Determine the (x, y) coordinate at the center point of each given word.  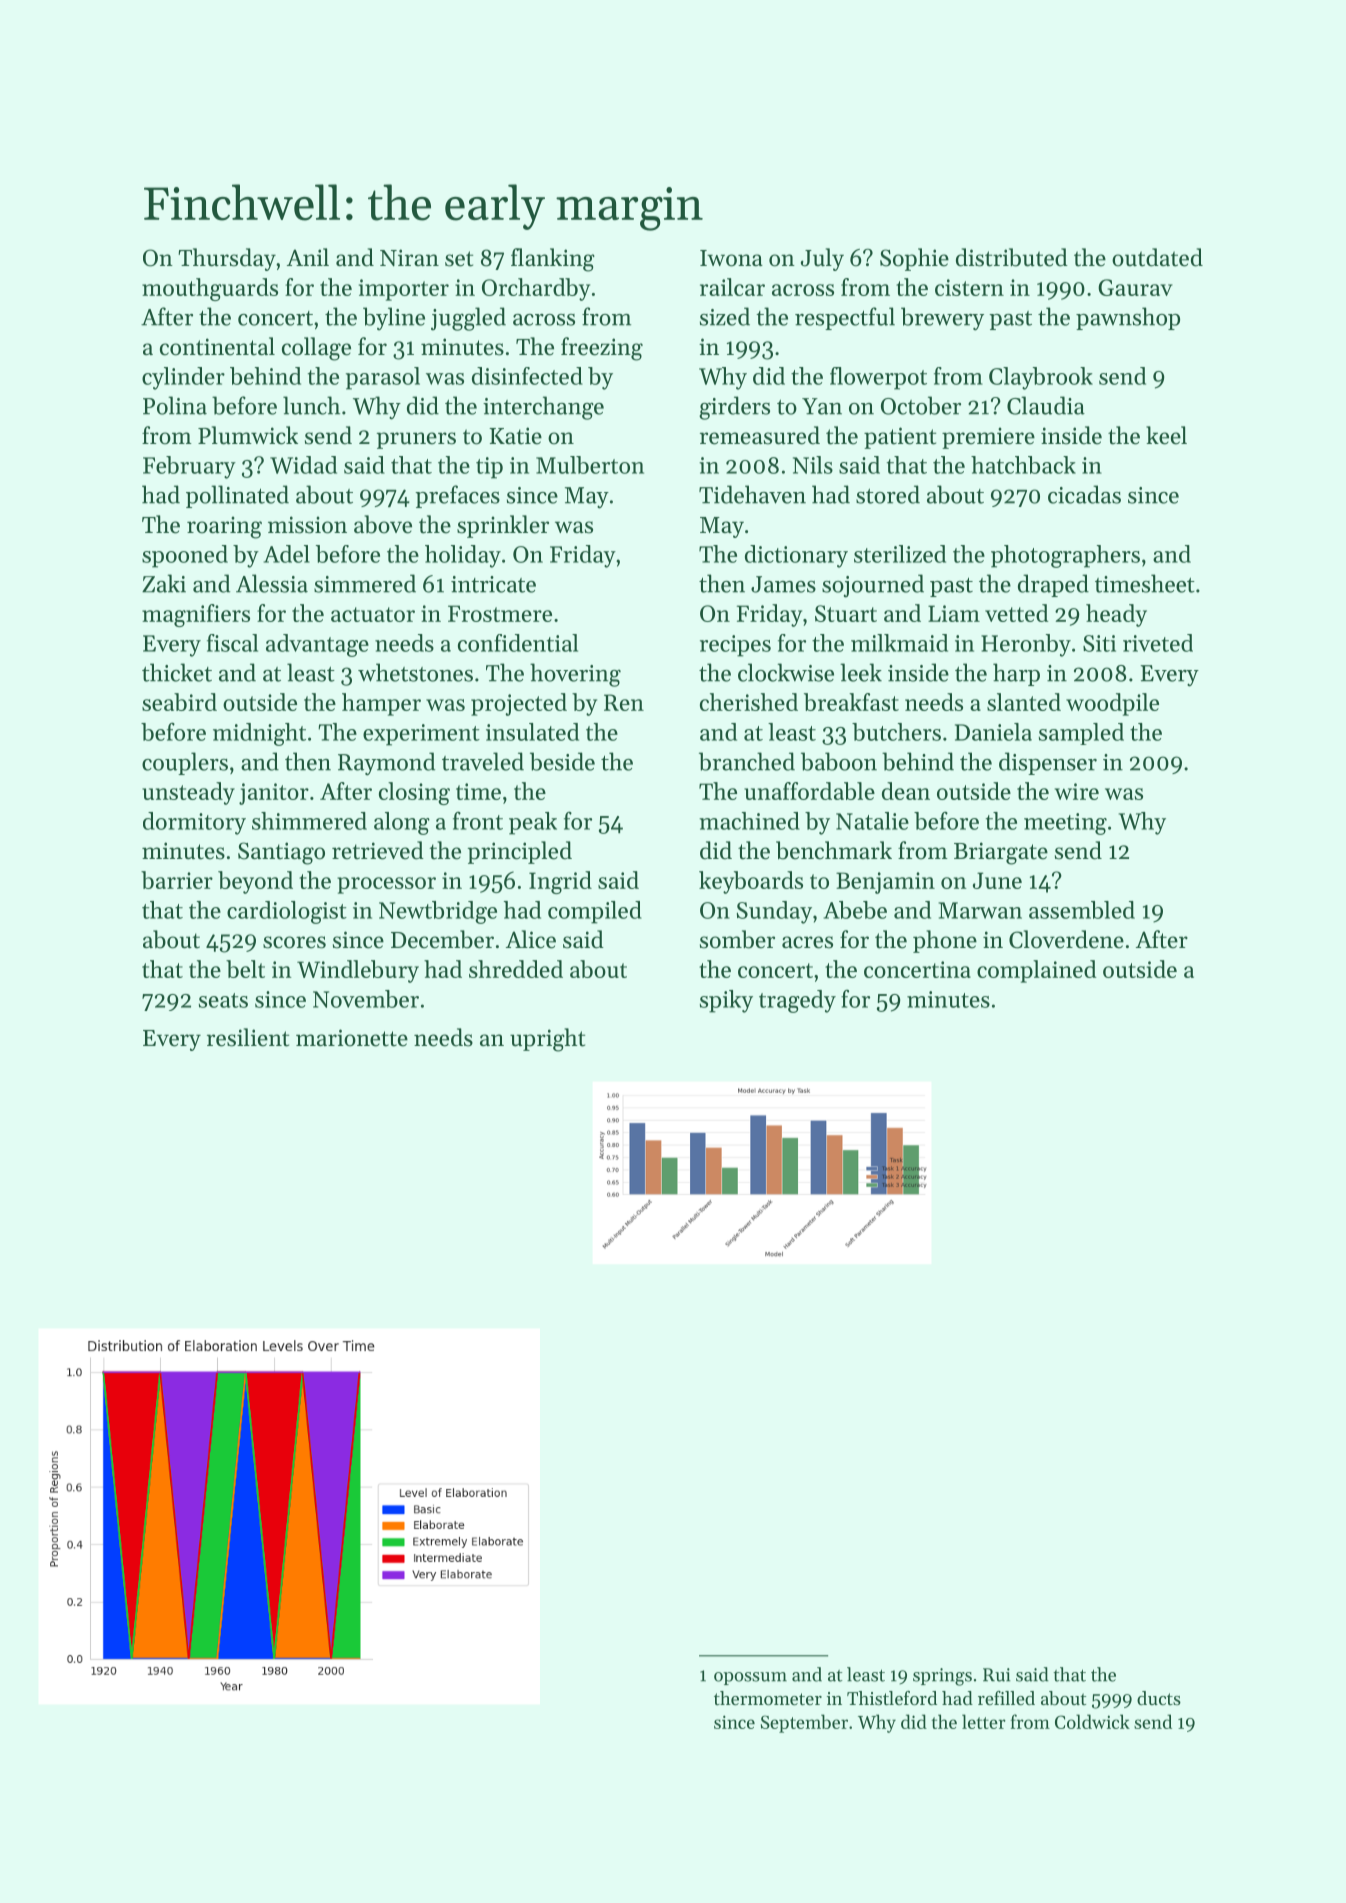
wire (1077, 791)
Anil (308, 257)
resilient (248, 1037)
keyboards (751, 882)
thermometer (768, 1698)
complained (1037, 971)
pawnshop (1128, 318)
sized (725, 316)
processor (386, 885)
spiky (726, 1001)
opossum (750, 1678)
